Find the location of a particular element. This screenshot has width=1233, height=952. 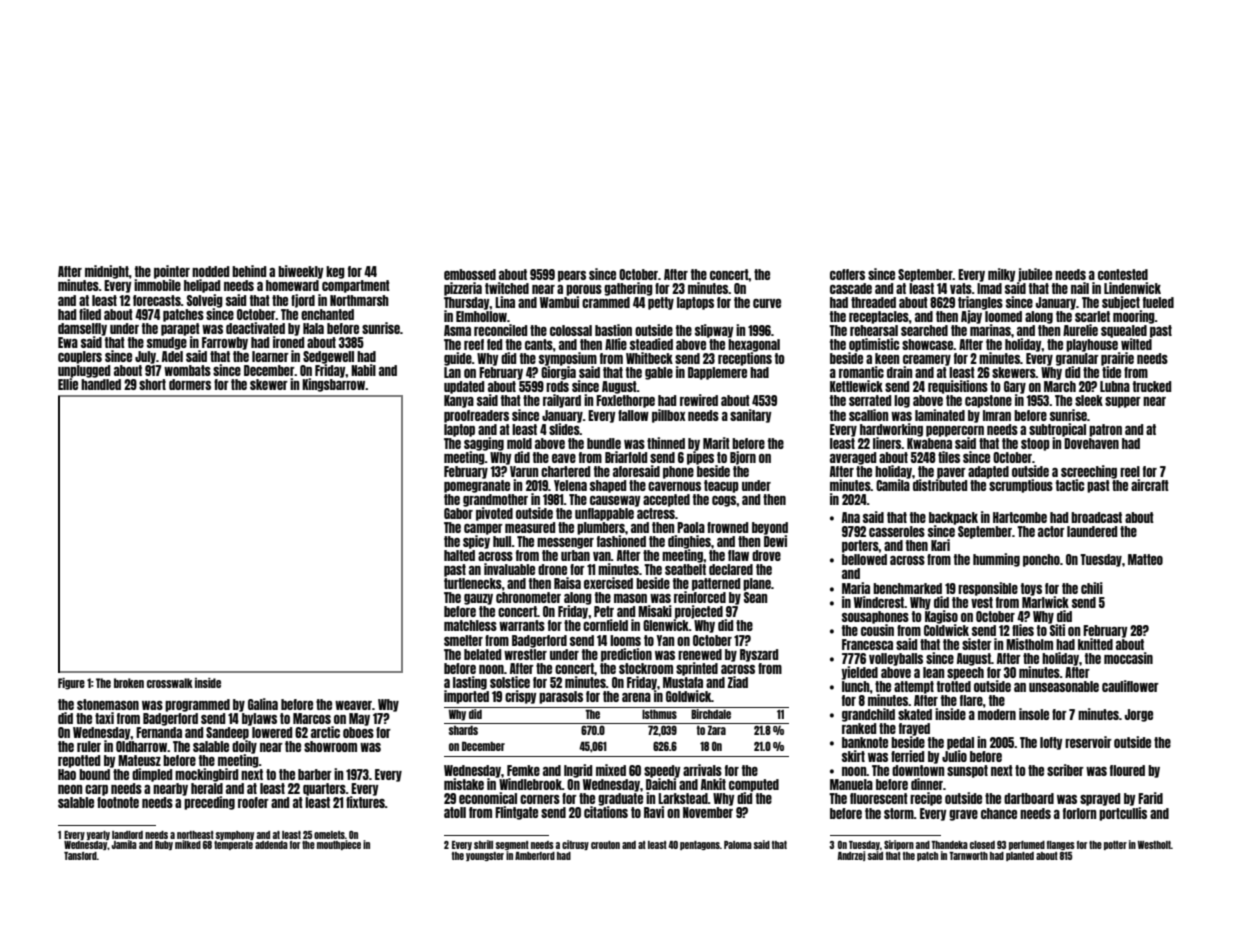

porters is located at coordinates (860, 546).
